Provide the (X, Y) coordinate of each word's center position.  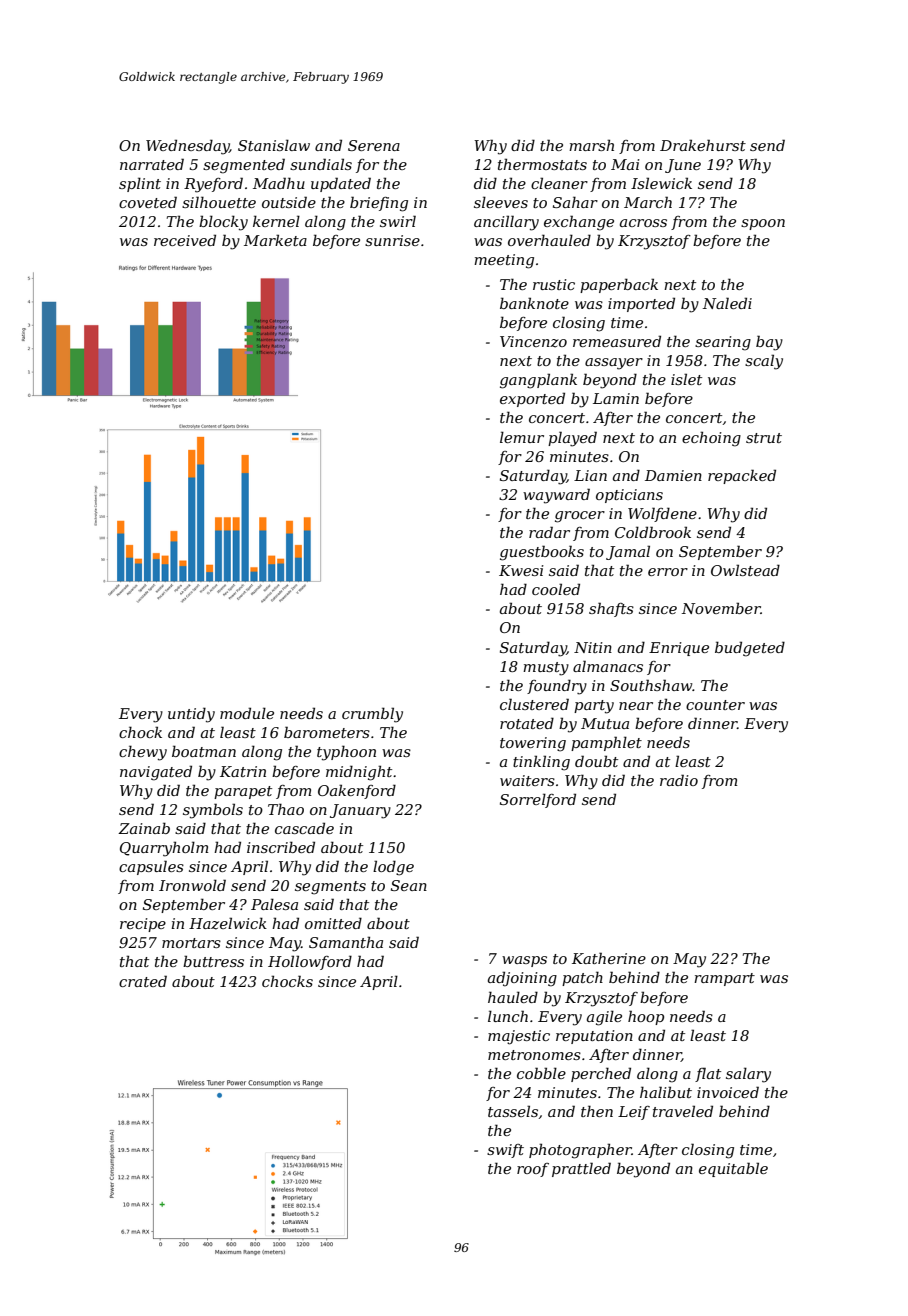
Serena (374, 145)
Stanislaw (274, 145)
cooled (556, 589)
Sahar (575, 202)
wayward (556, 496)
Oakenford (357, 791)
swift (505, 1151)
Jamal (628, 552)
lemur (522, 437)
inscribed (281, 847)
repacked (742, 476)
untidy (191, 715)
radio (679, 780)
